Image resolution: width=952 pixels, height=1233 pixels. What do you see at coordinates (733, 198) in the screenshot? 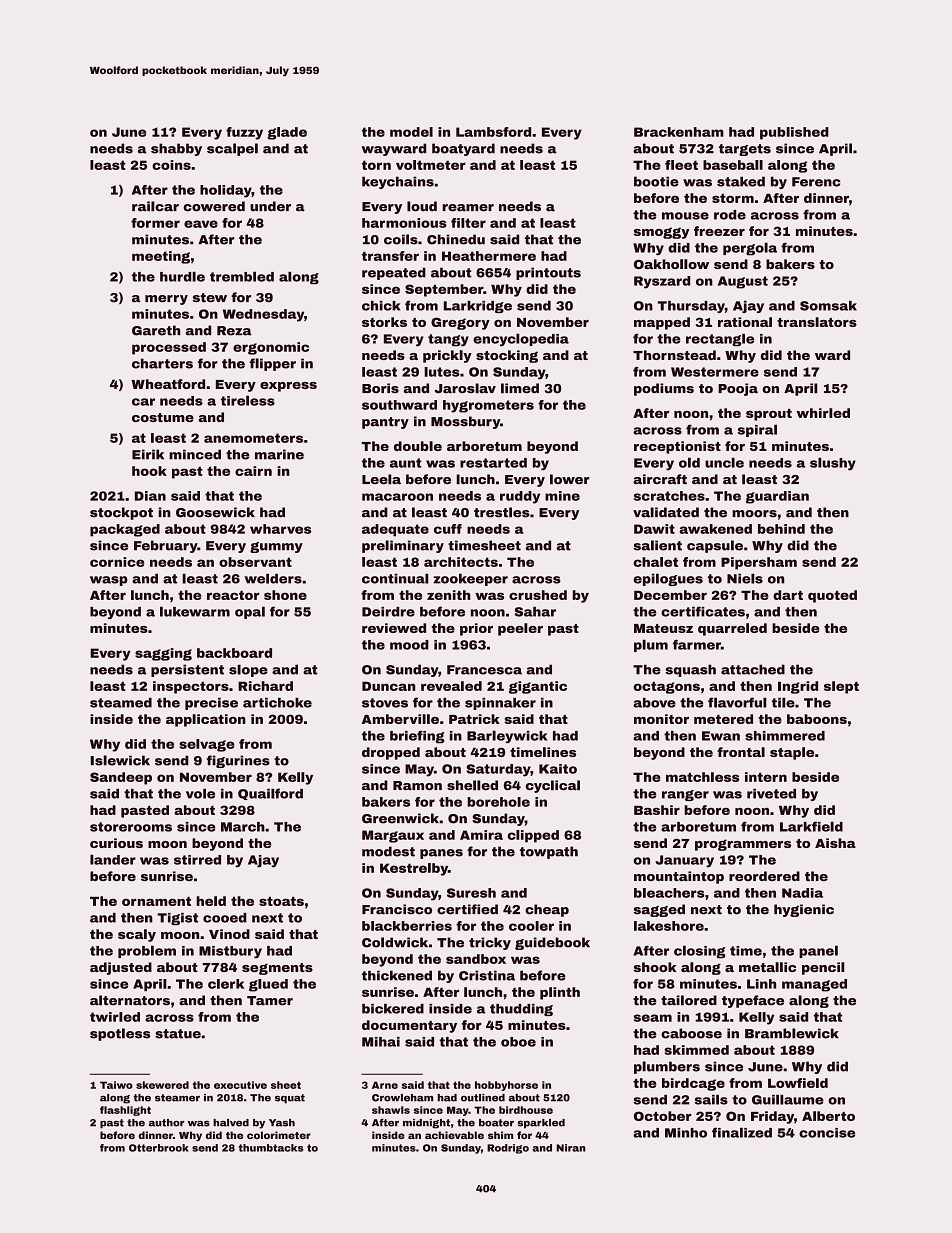
I see `storm` at bounding box center [733, 198].
